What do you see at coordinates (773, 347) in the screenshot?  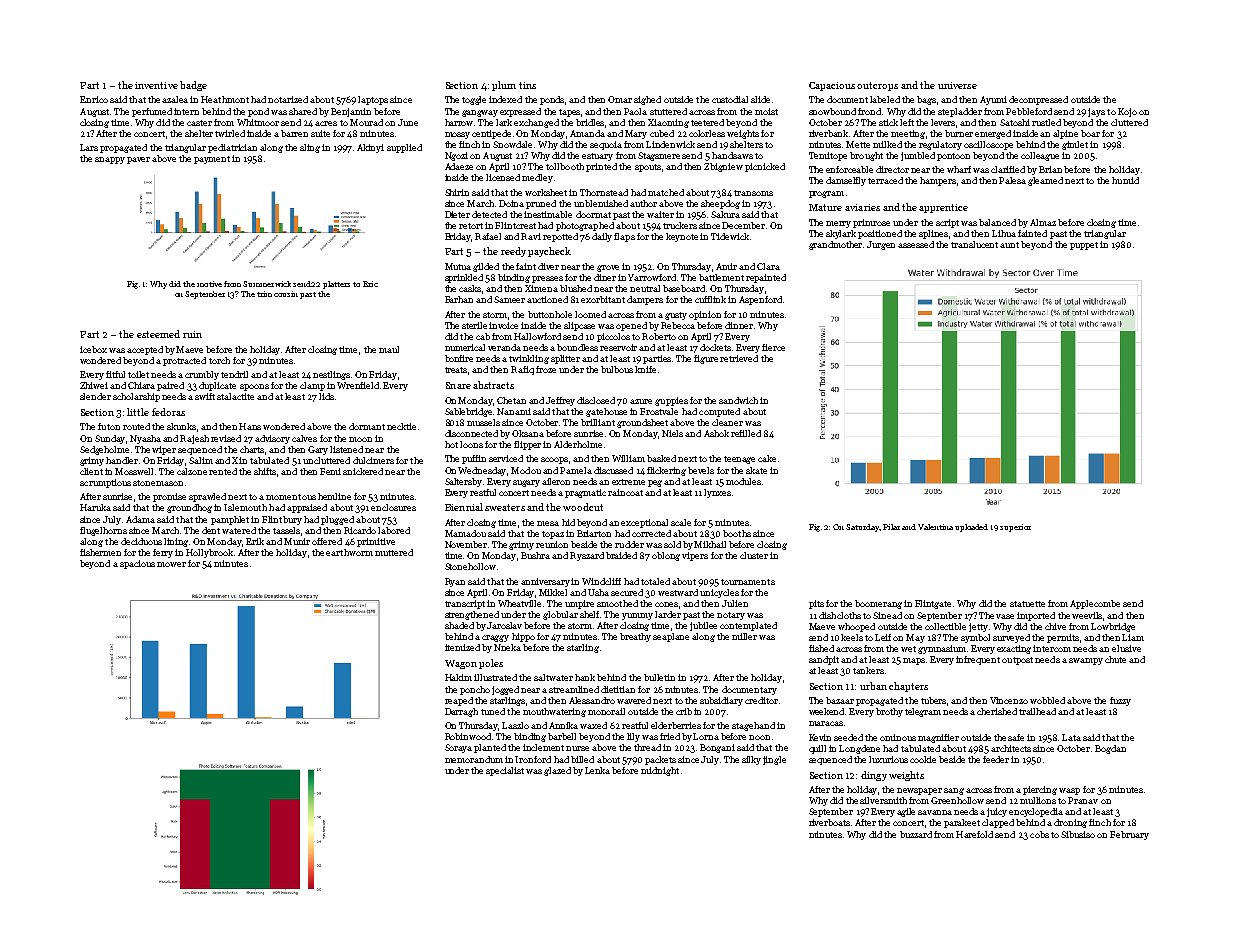 I see `fierce` at bounding box center [773, 347].
